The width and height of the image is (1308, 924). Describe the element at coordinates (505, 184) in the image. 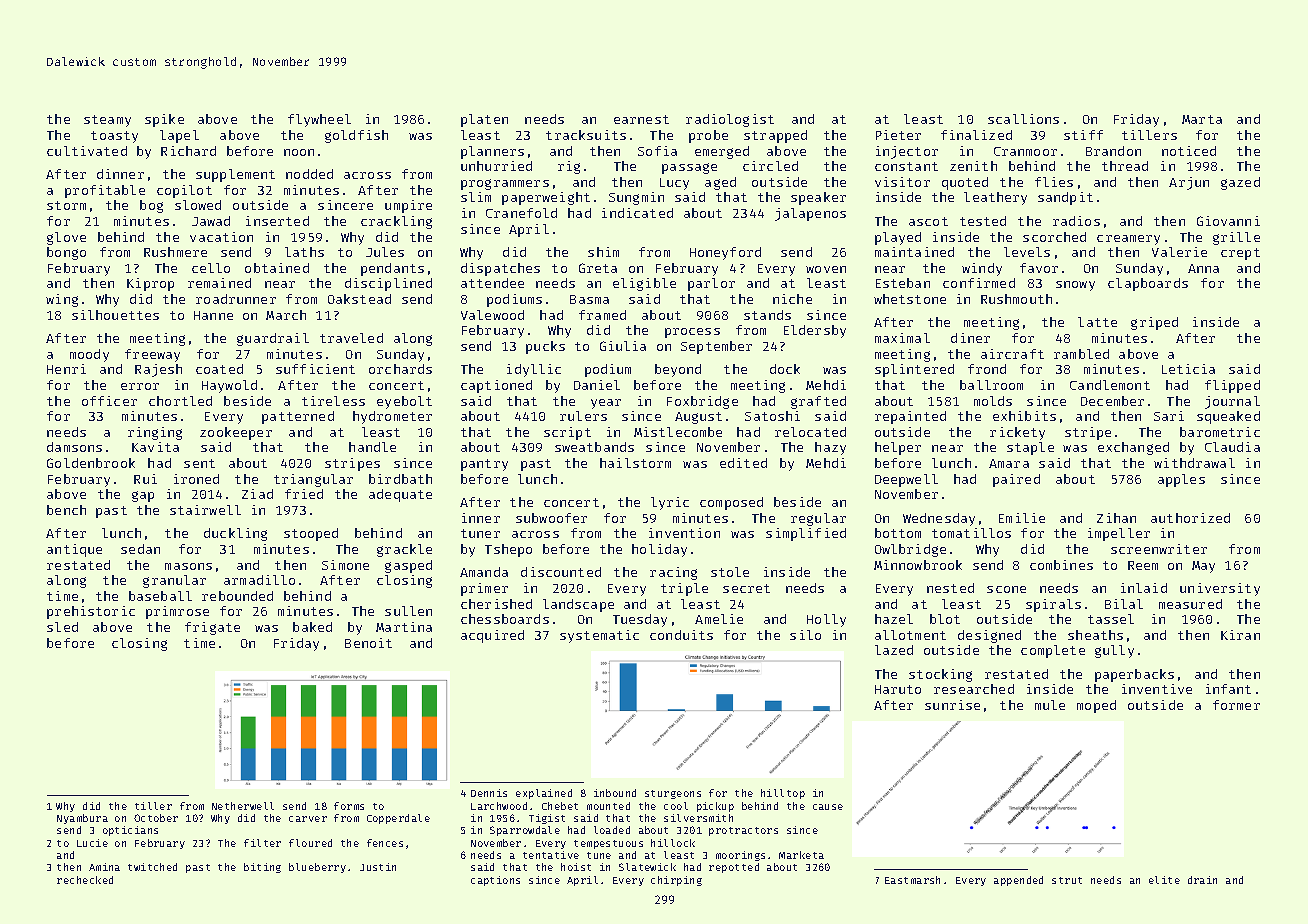

I see `programmers` at that location.
